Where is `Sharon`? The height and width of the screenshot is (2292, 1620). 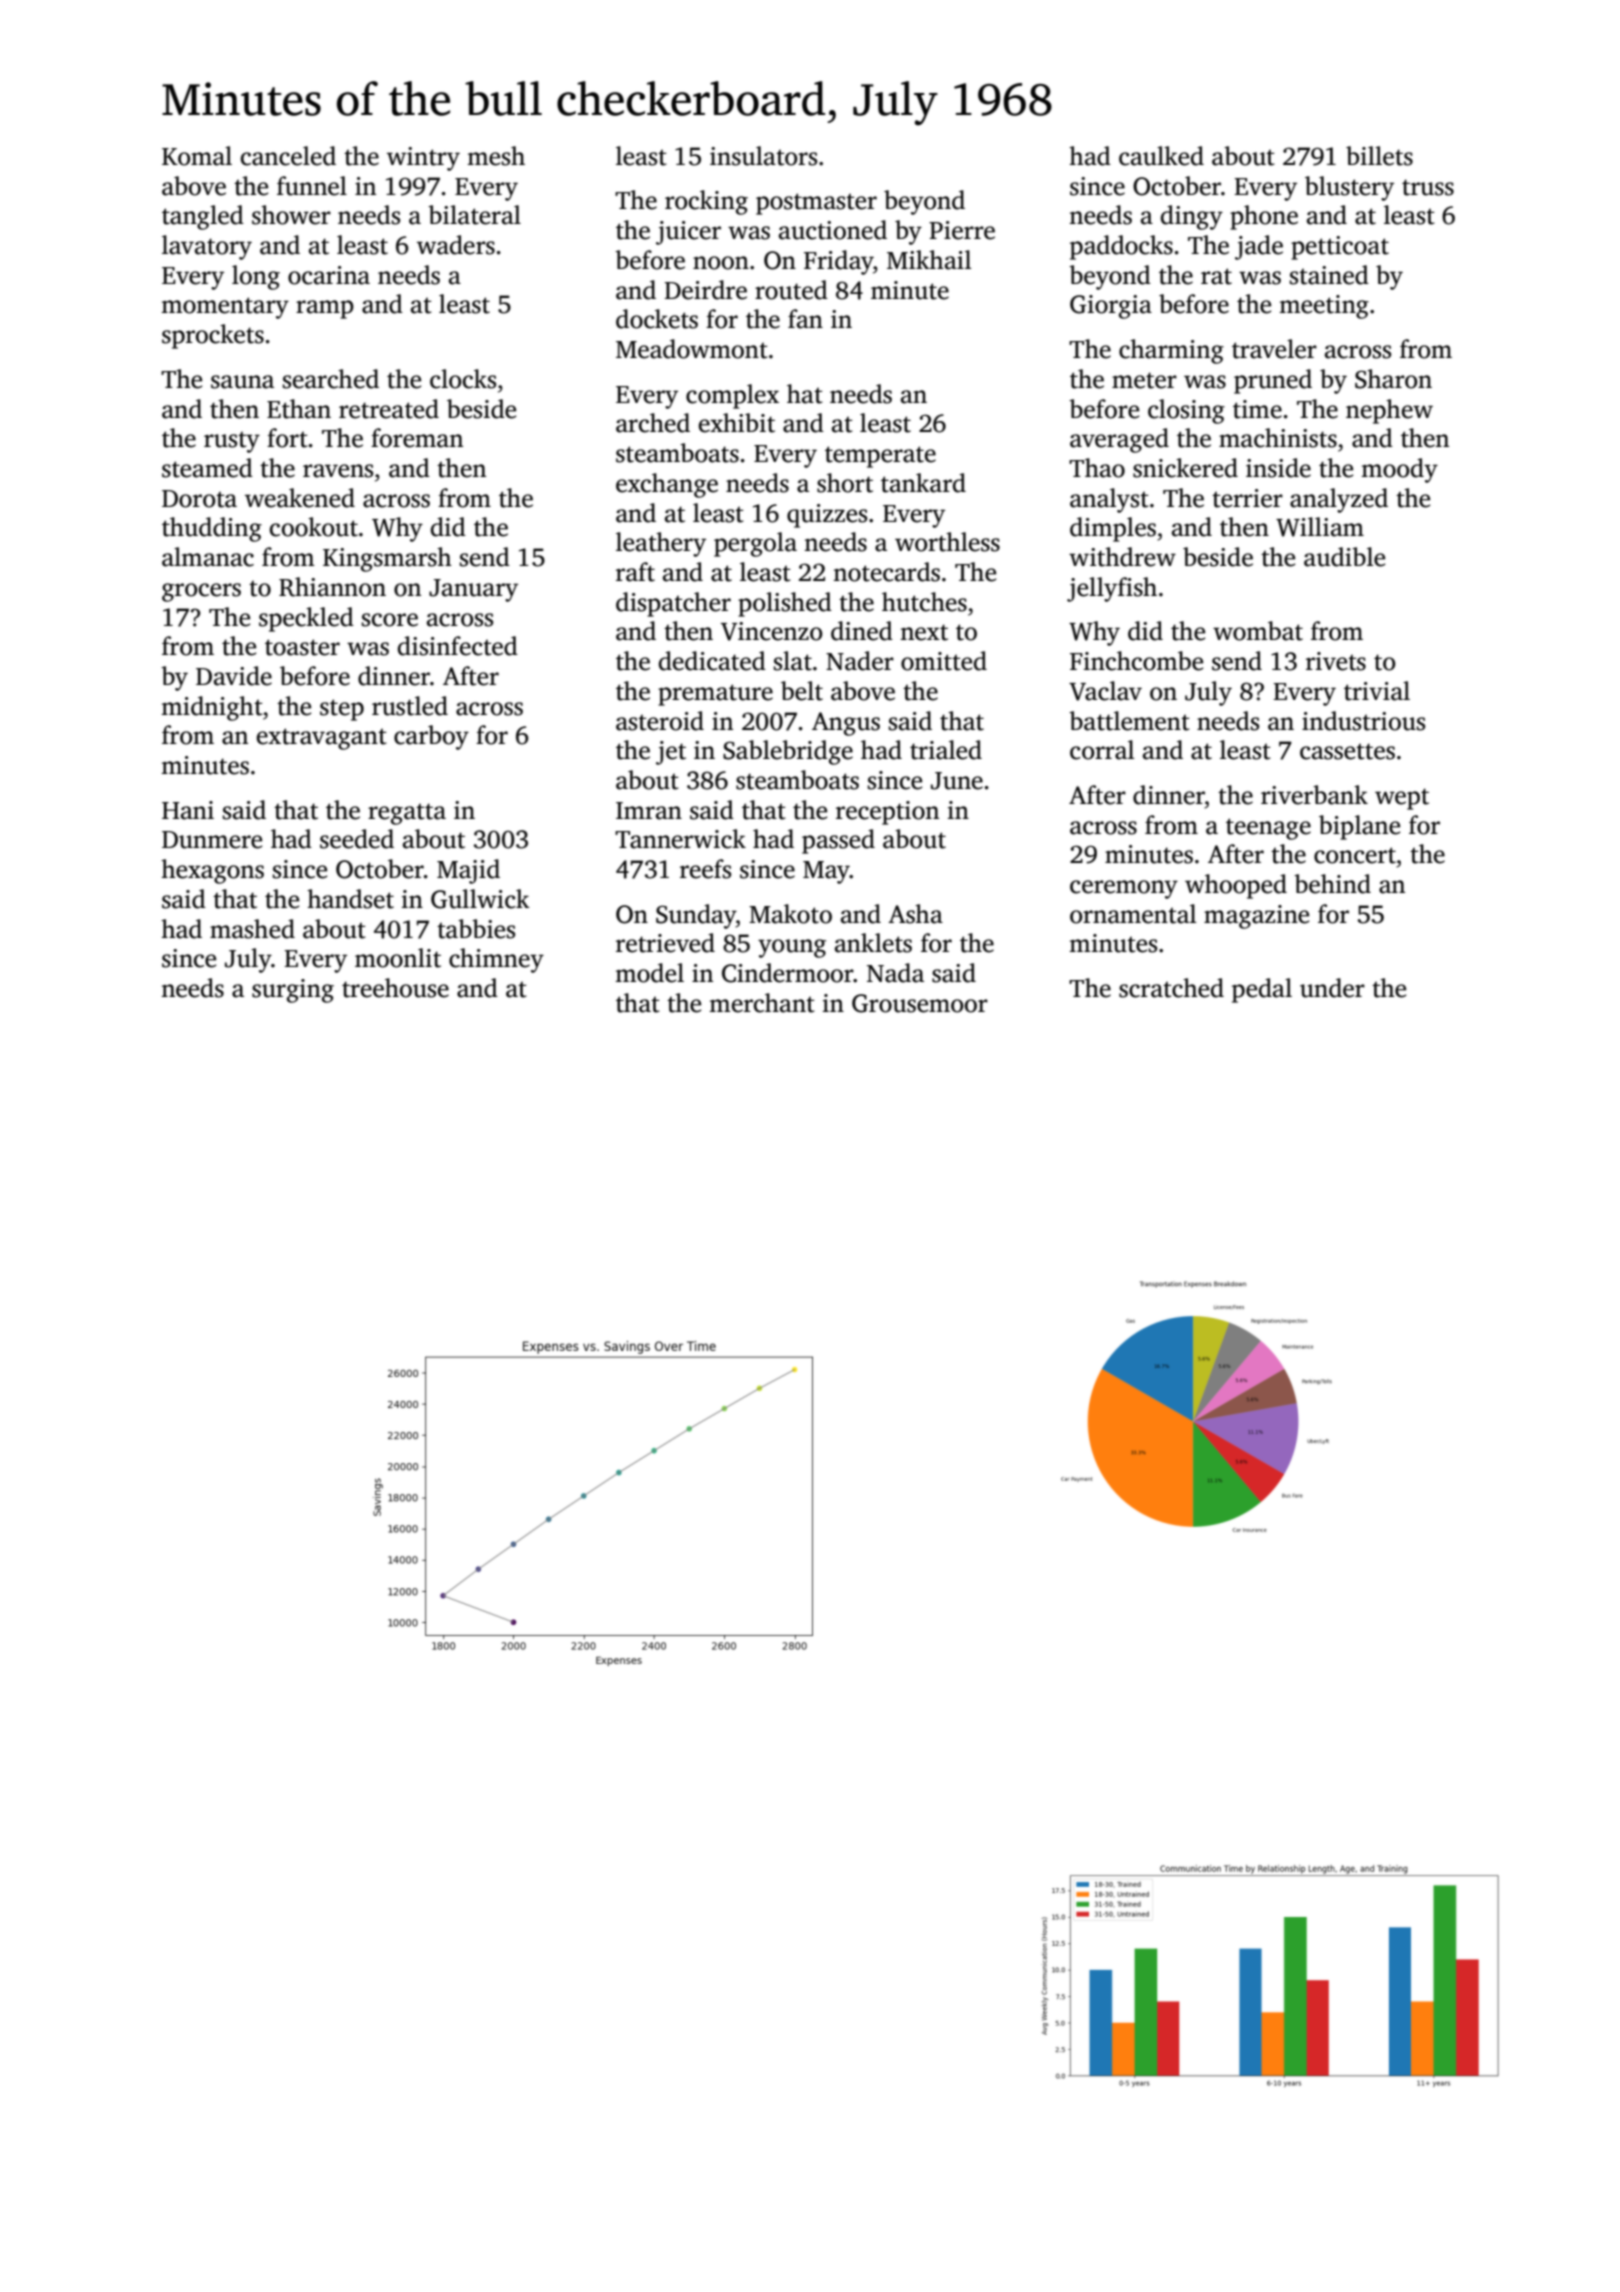
Sharon is located at coordinates (1393, 379).
